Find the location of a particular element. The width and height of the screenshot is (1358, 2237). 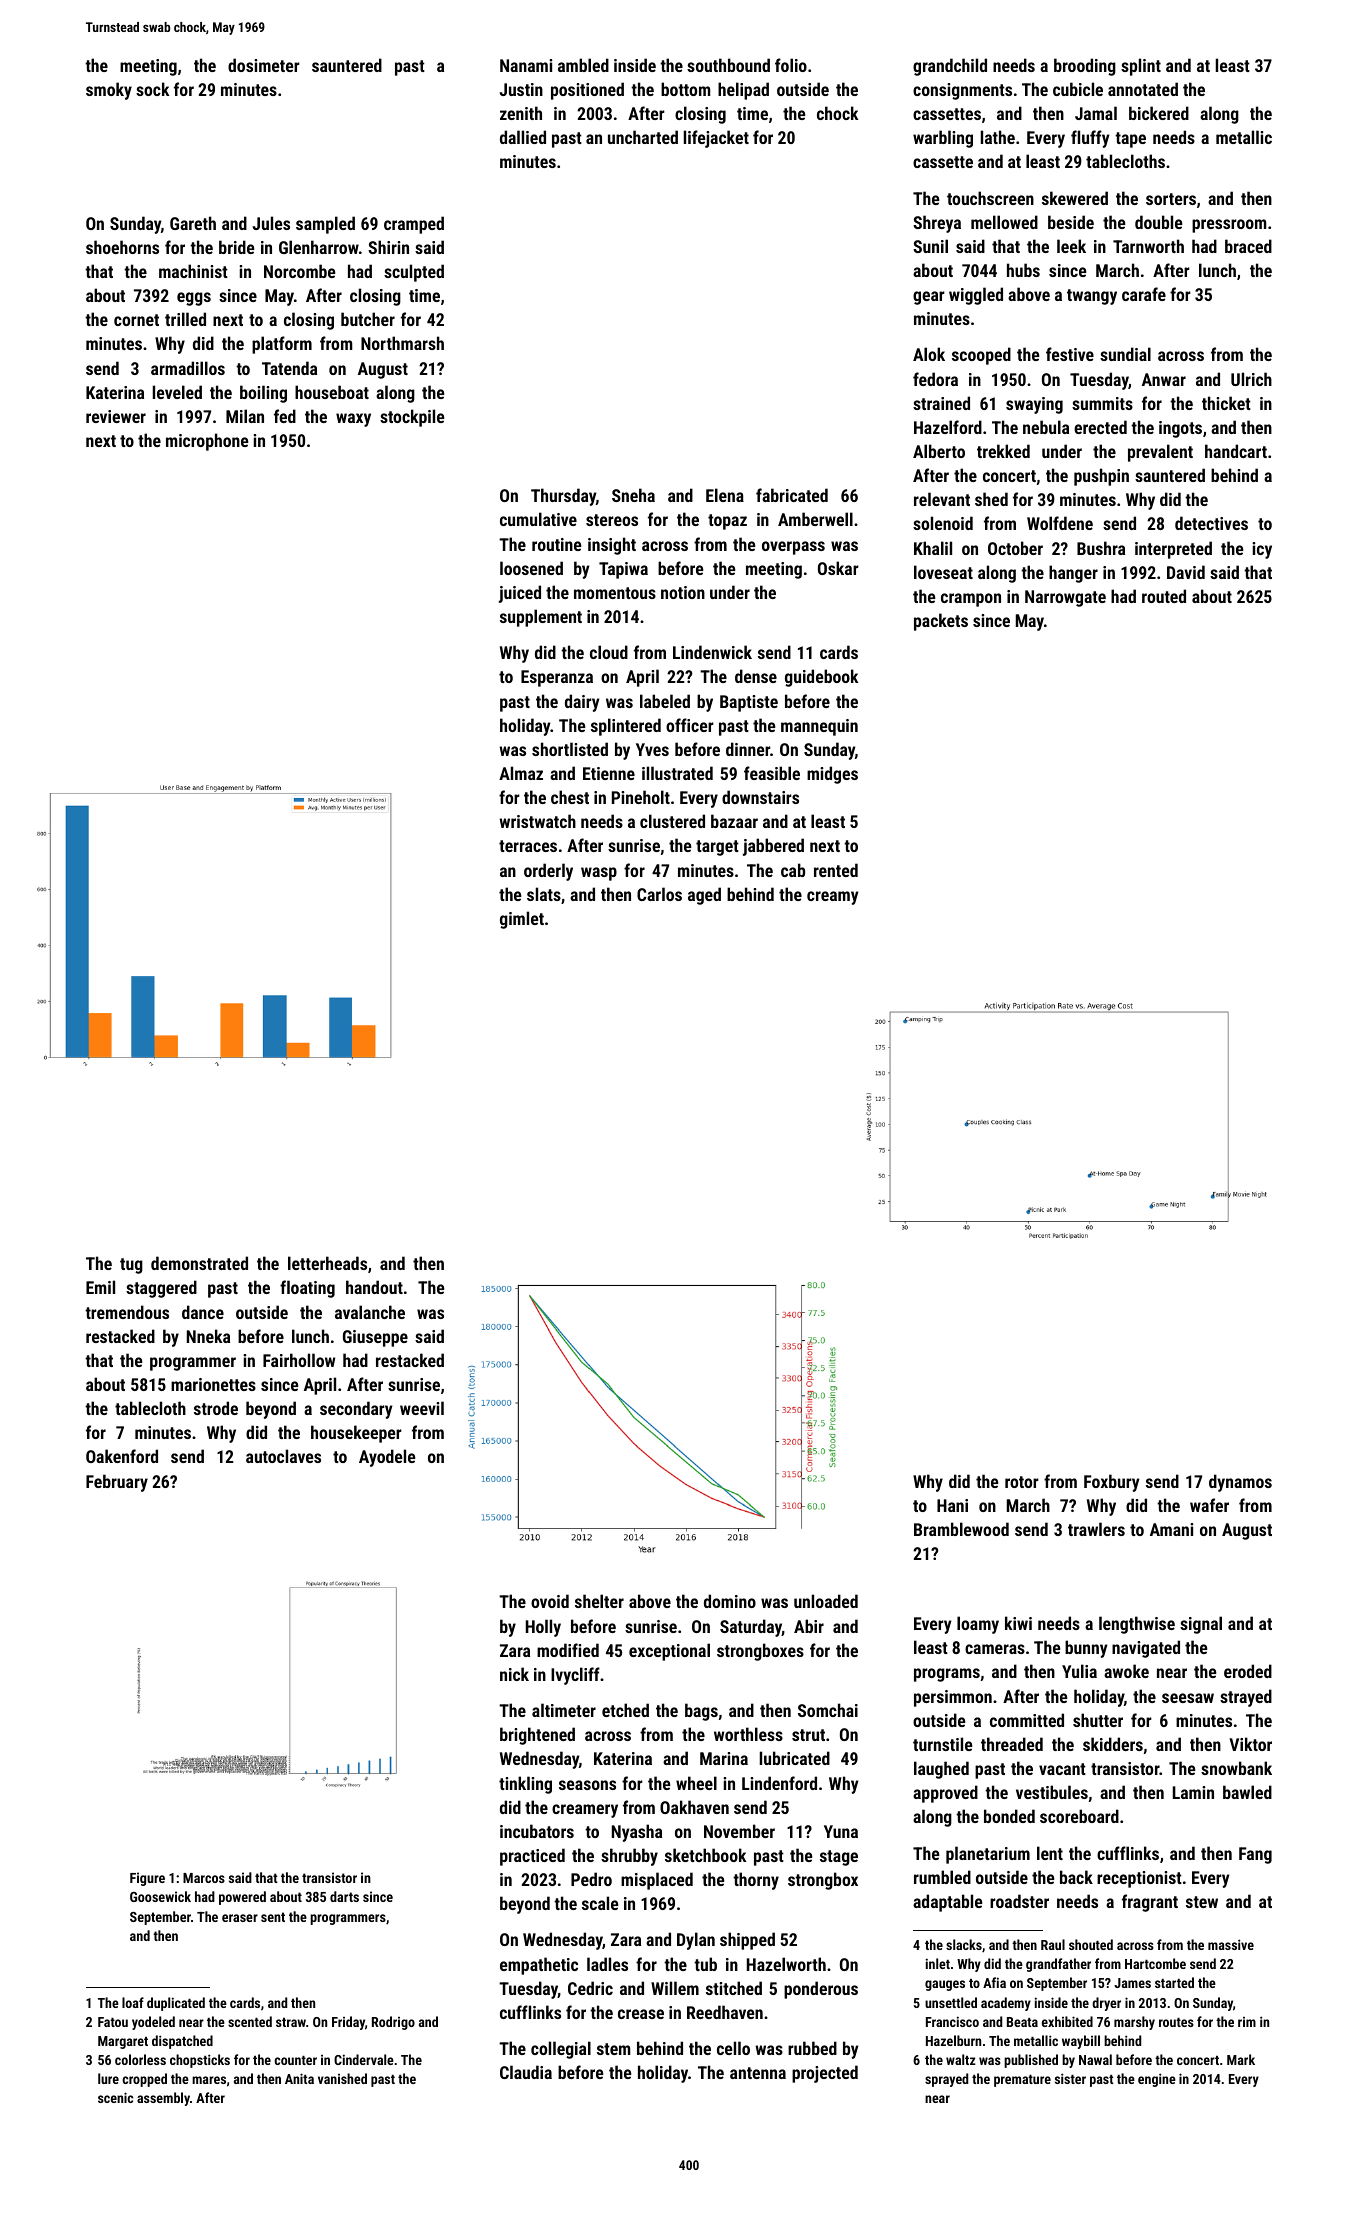

weevil is located at coordinates (422, 1408).
